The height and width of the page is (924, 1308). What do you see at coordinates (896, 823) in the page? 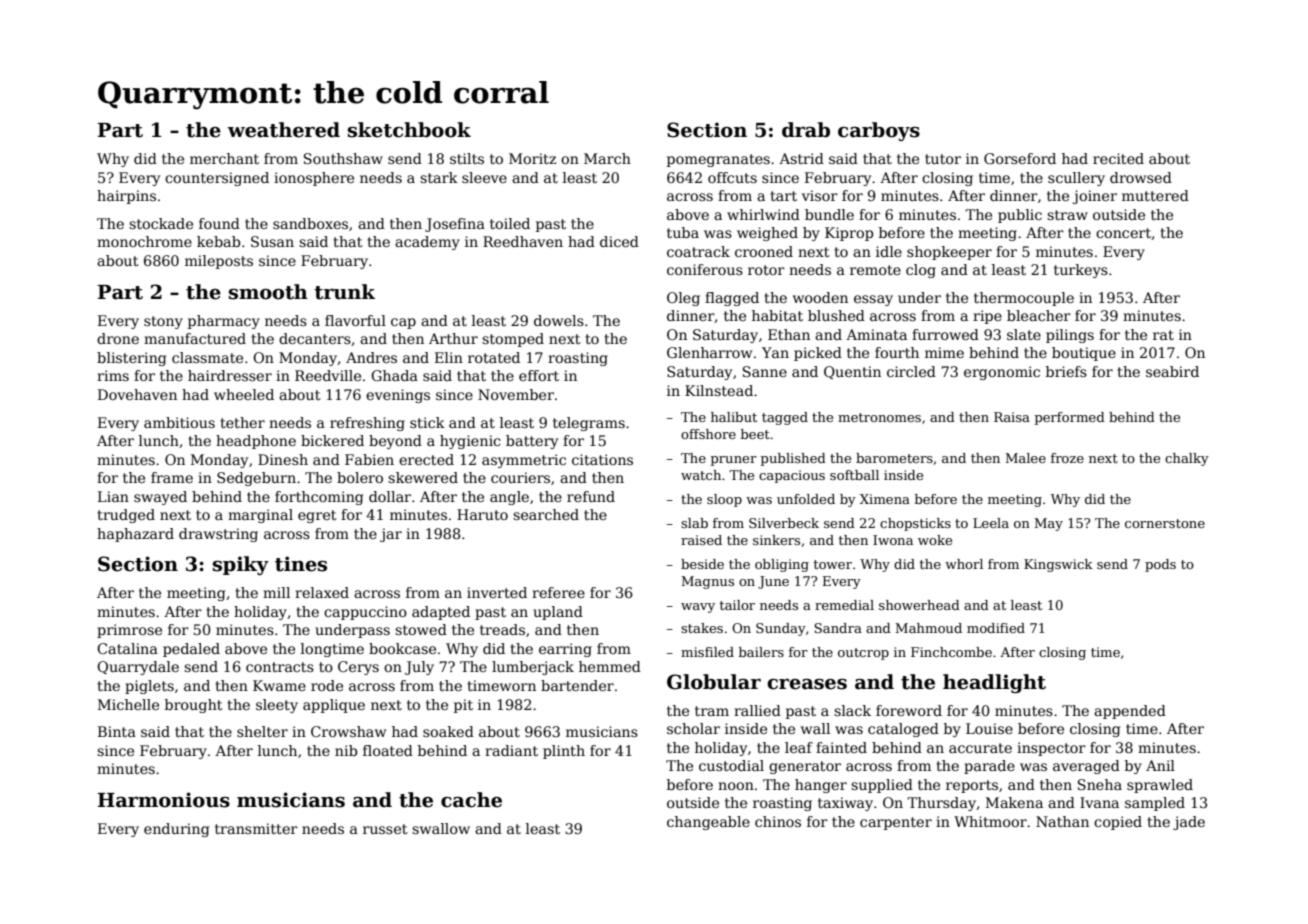
I see `carpenter` at bounding box center [896, 823].
